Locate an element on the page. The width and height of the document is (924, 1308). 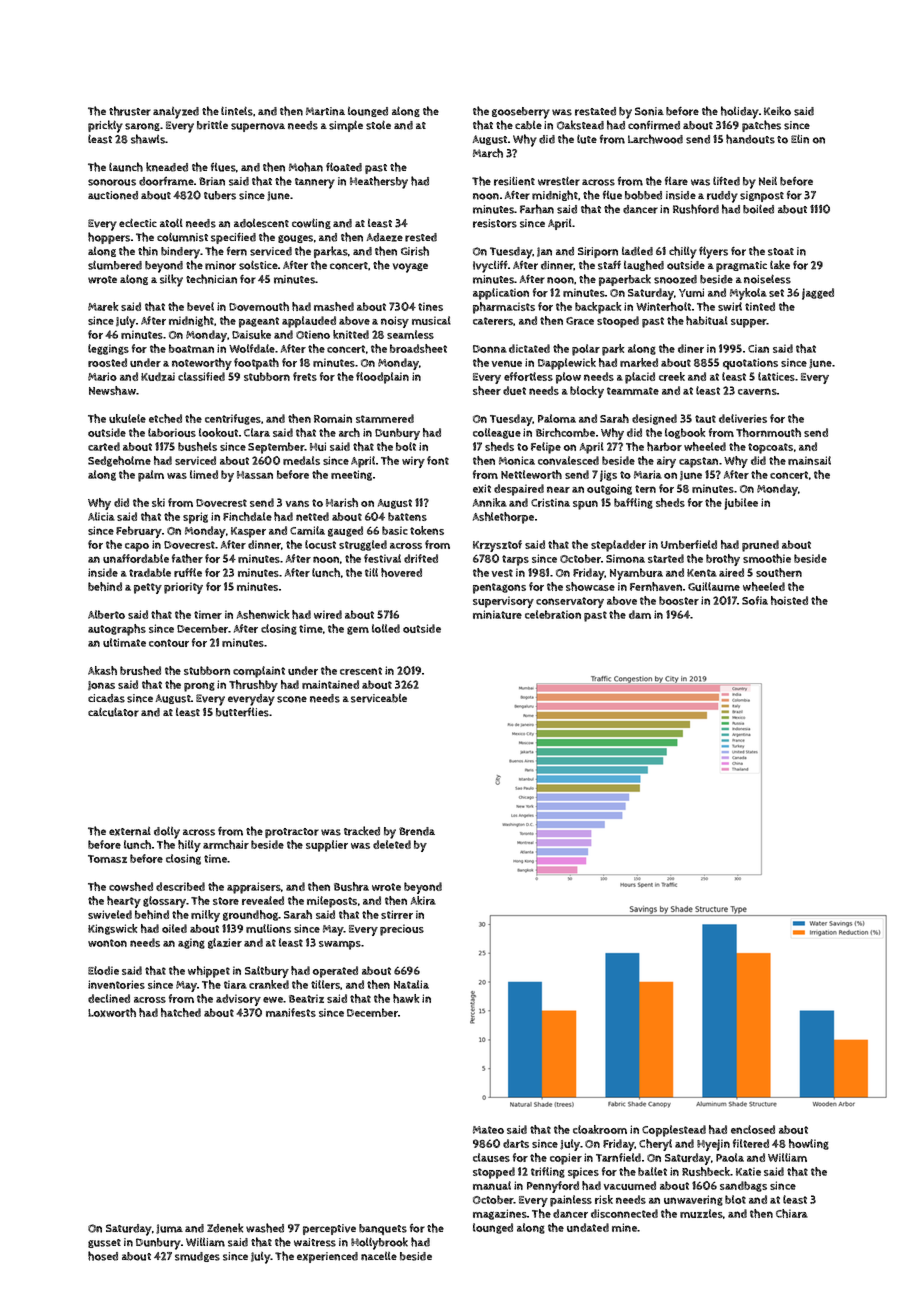
Akira is located at coordinates (423, 900).
